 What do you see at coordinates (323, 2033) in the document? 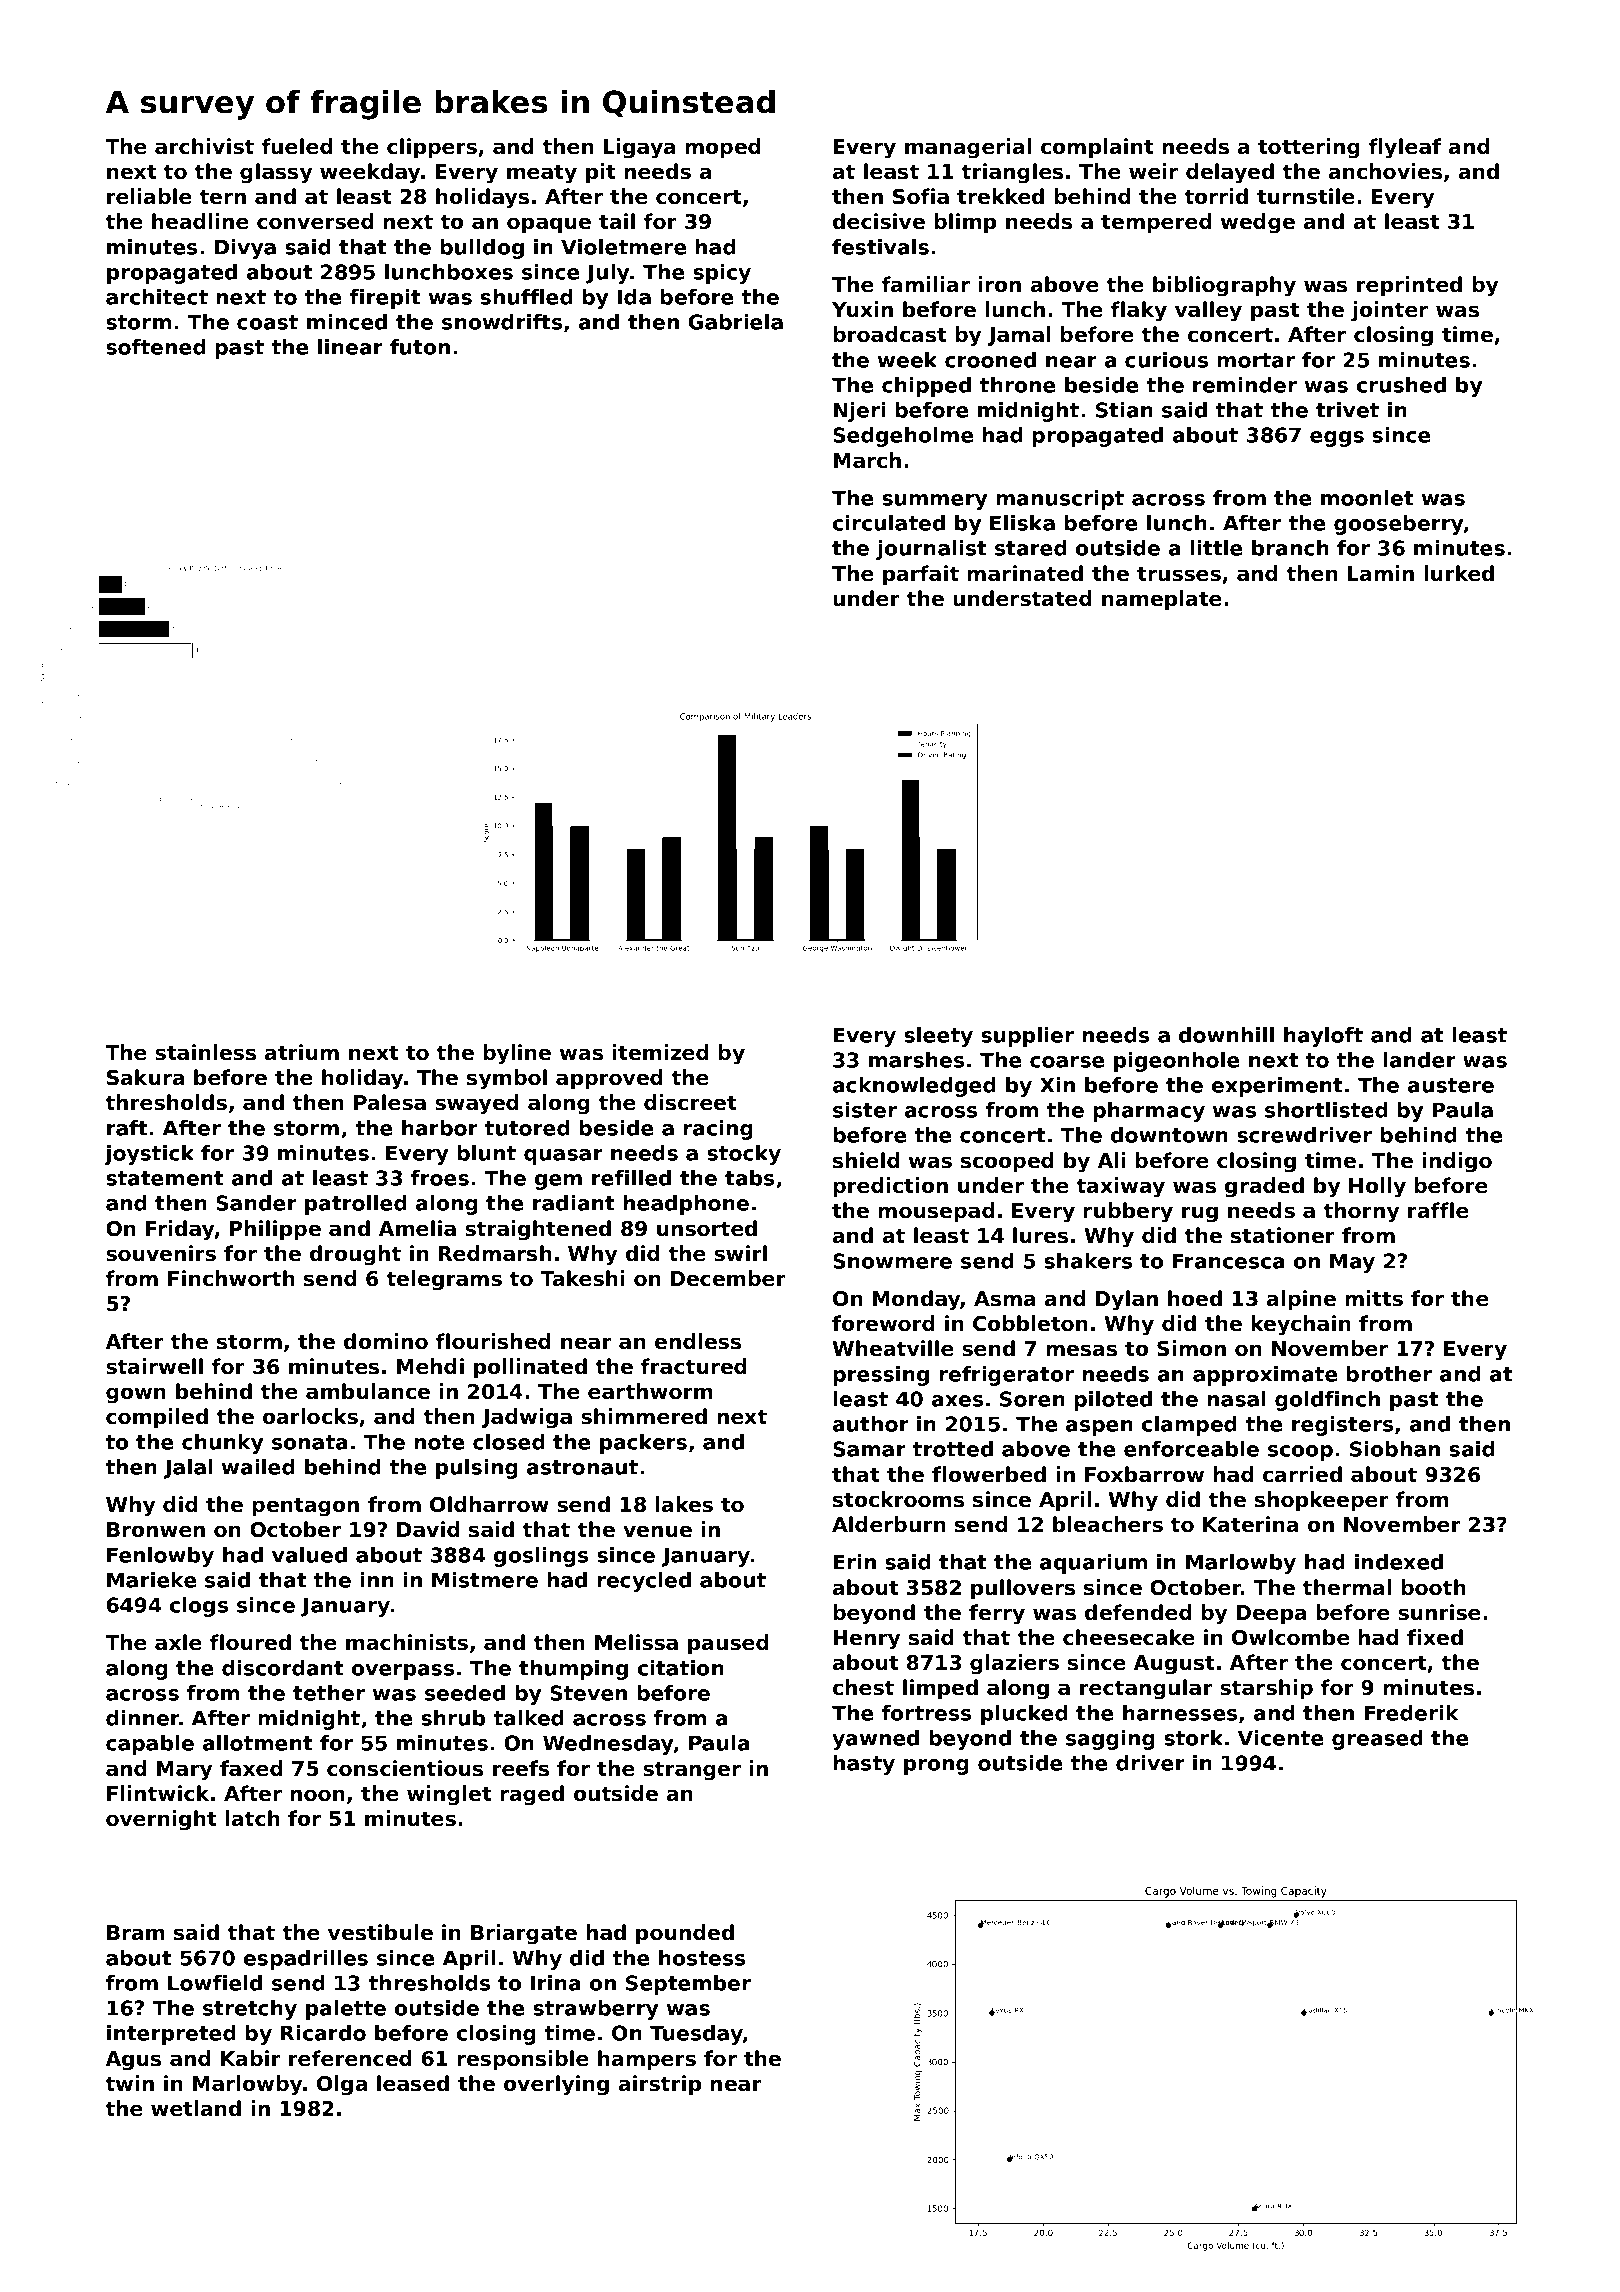
I see `Ricardo` at bounding box center [323, 2033].
